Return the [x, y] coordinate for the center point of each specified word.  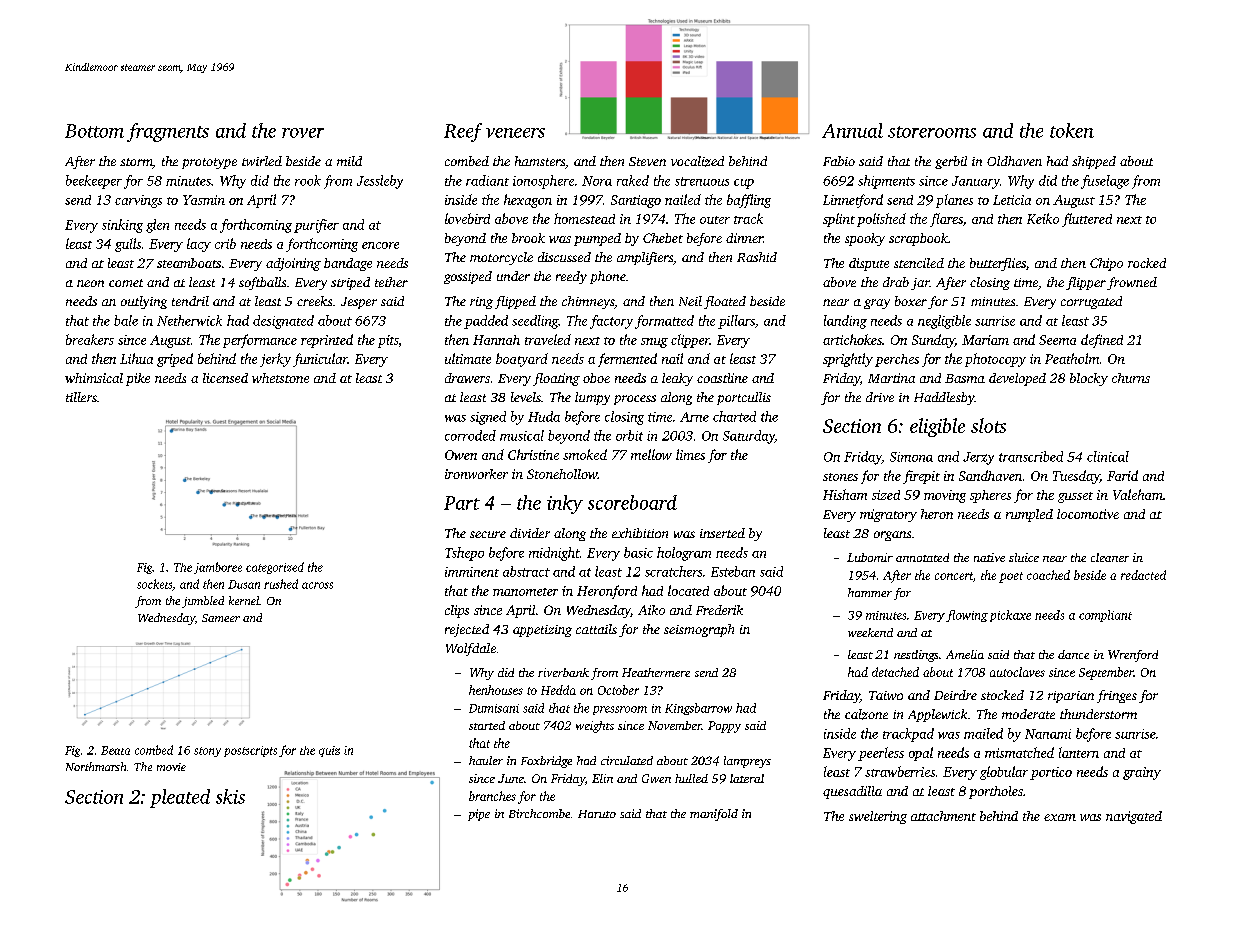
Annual [852, 130]
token [1072, 130]
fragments [168, 132]
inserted [722, 533]
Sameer [221, 618]
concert [954, 576]
